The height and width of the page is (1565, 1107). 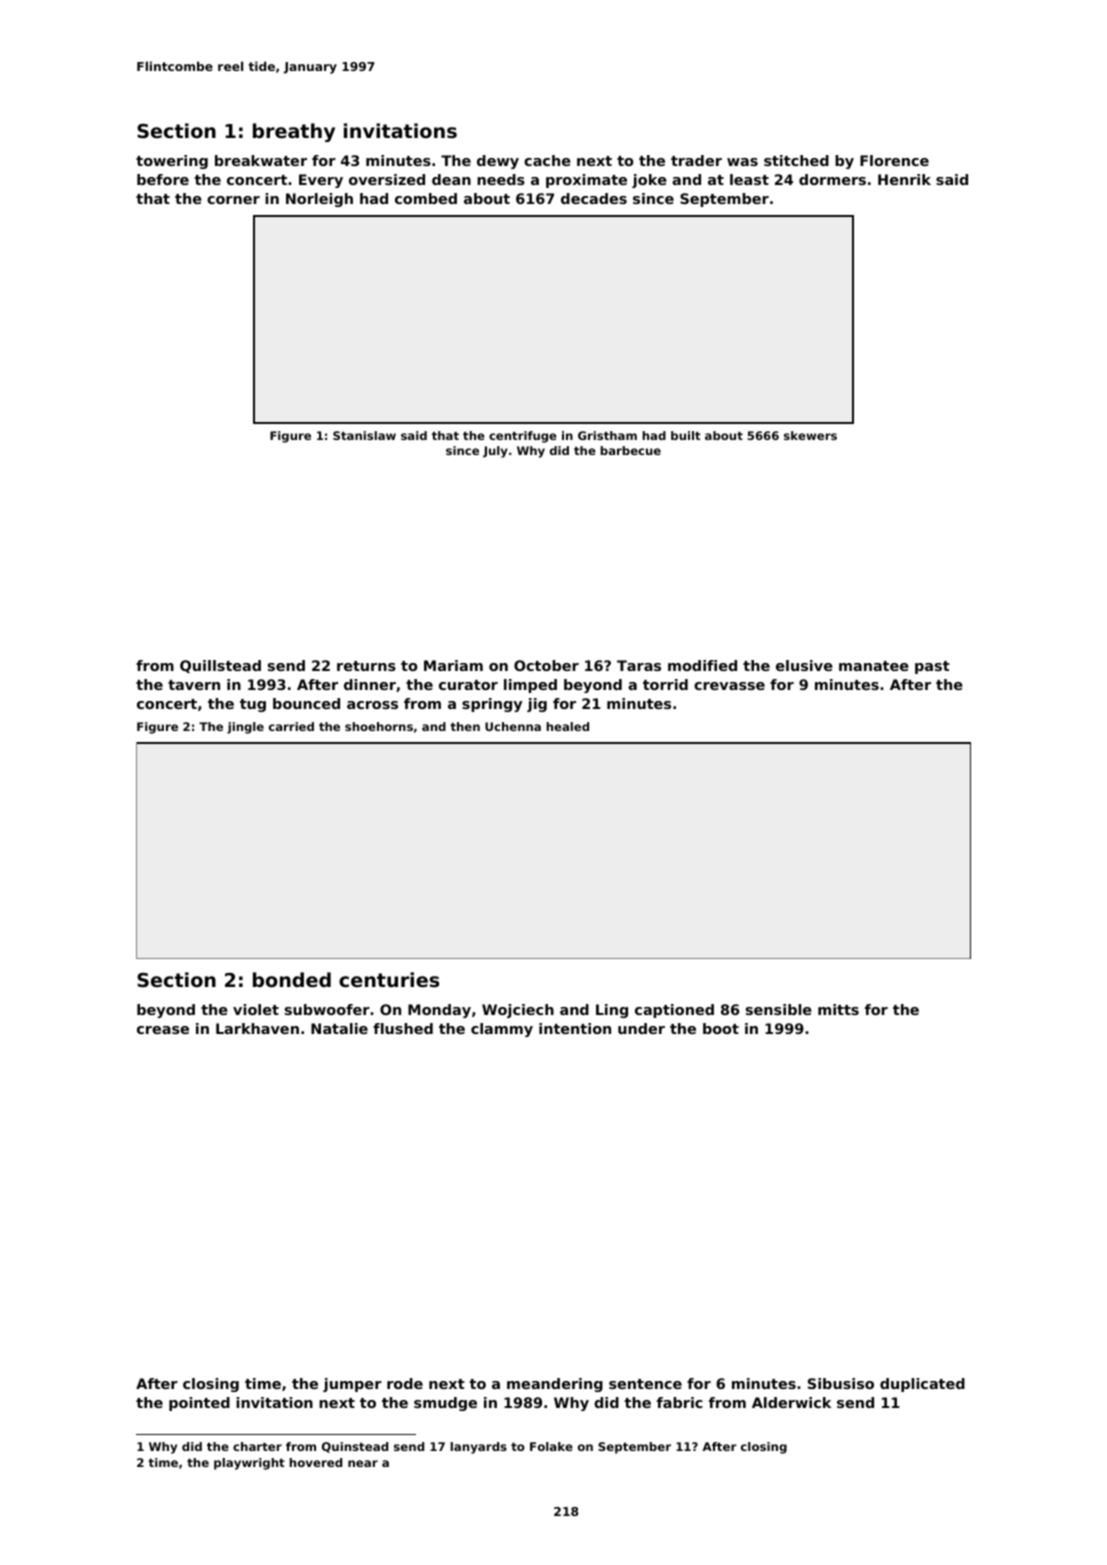 What do you see at coordinates (498, 162) in the page?
I see `dewy` at bounding box center [498, 162].
